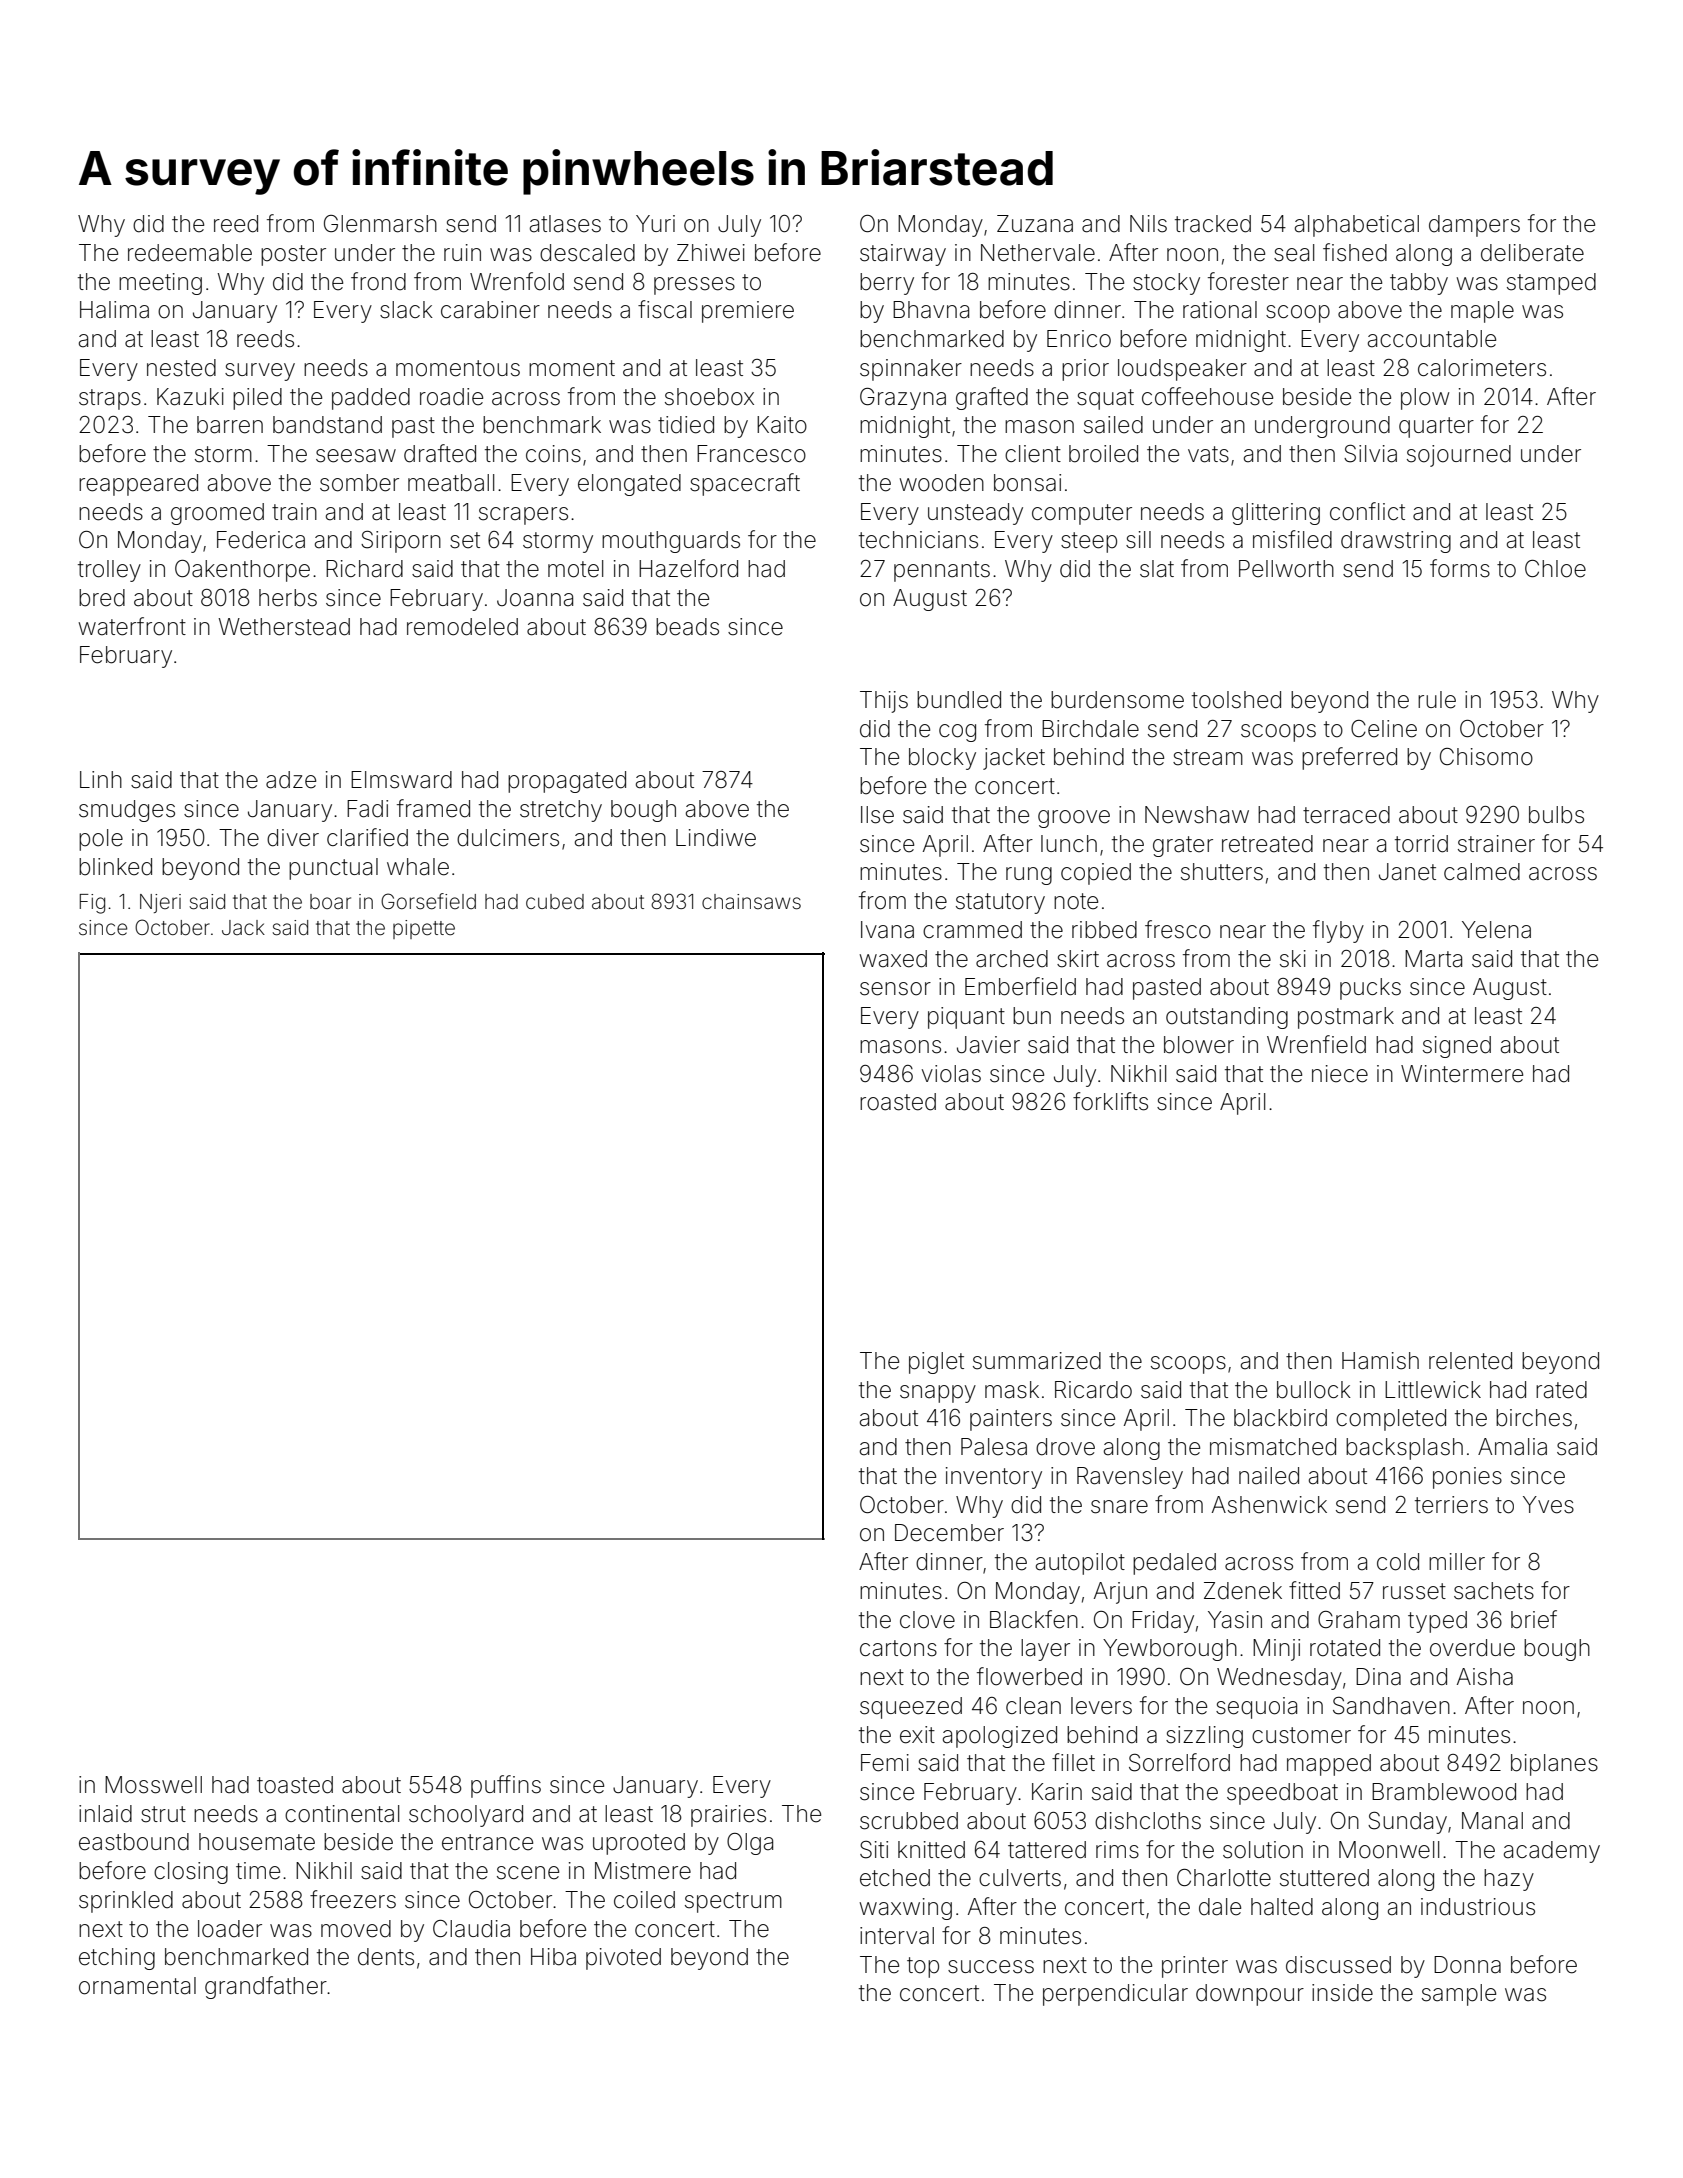 The width and height of the image is (1683, 2178). I want to click on ruin, so click(462, 252).
